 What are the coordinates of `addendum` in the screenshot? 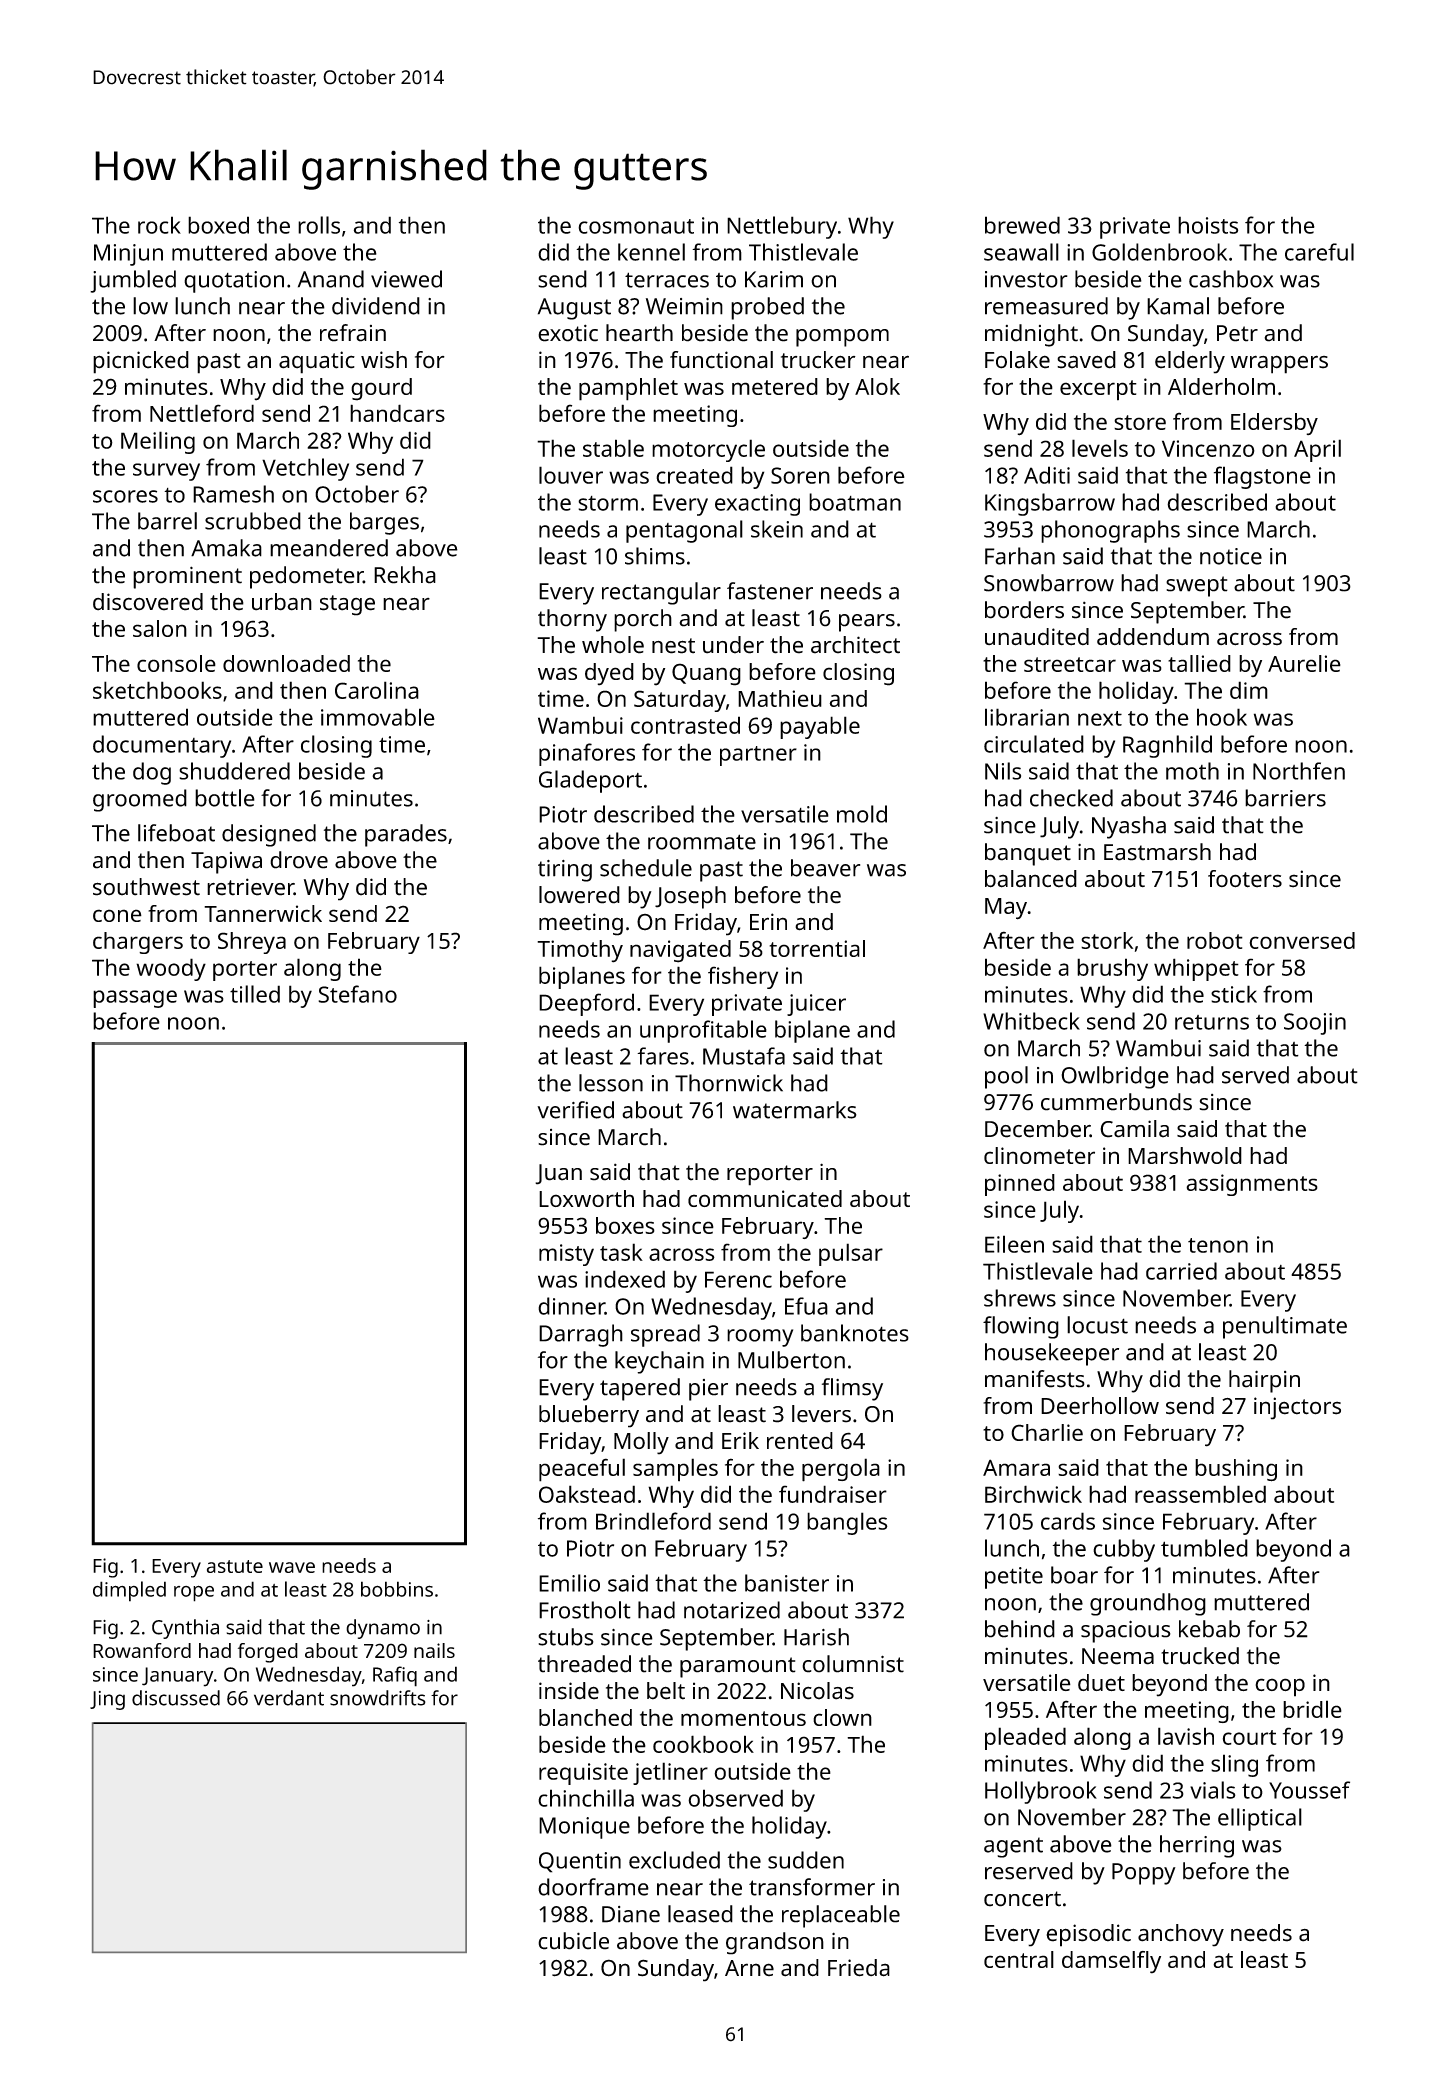 It's located at (1153, 637).
